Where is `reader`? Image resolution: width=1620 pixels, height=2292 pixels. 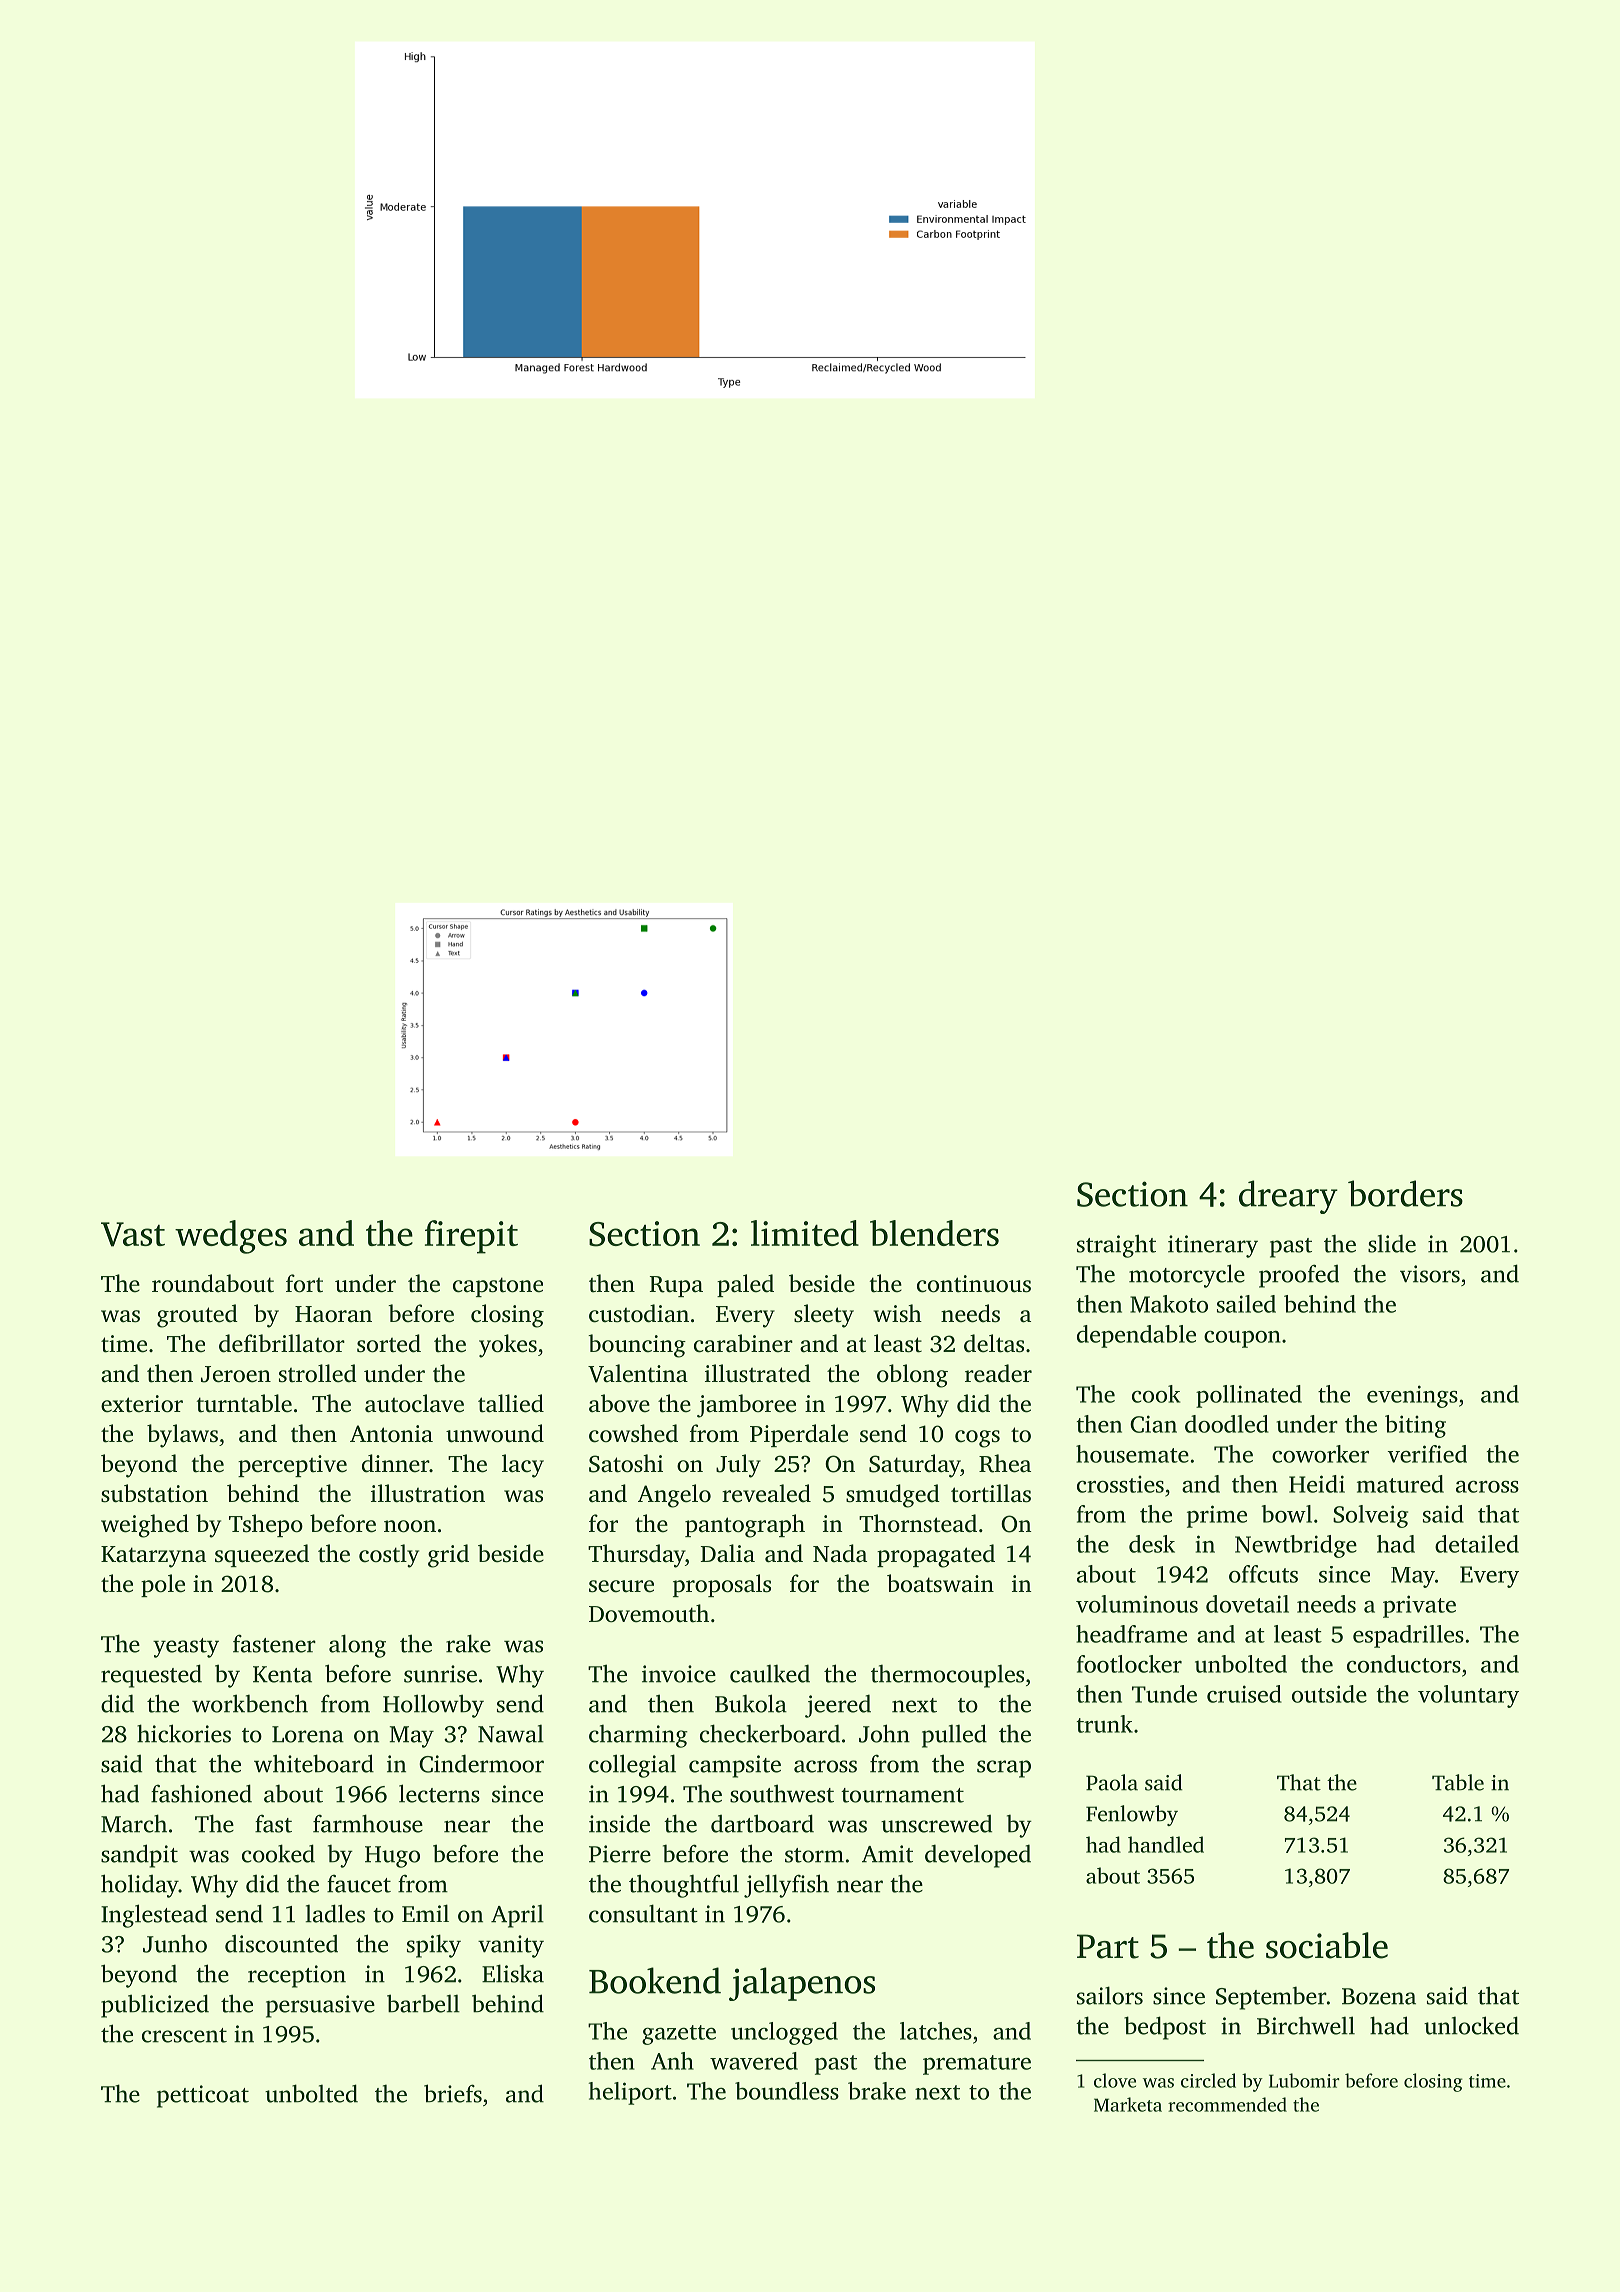
reader is located at coordinates (998, 1373).
